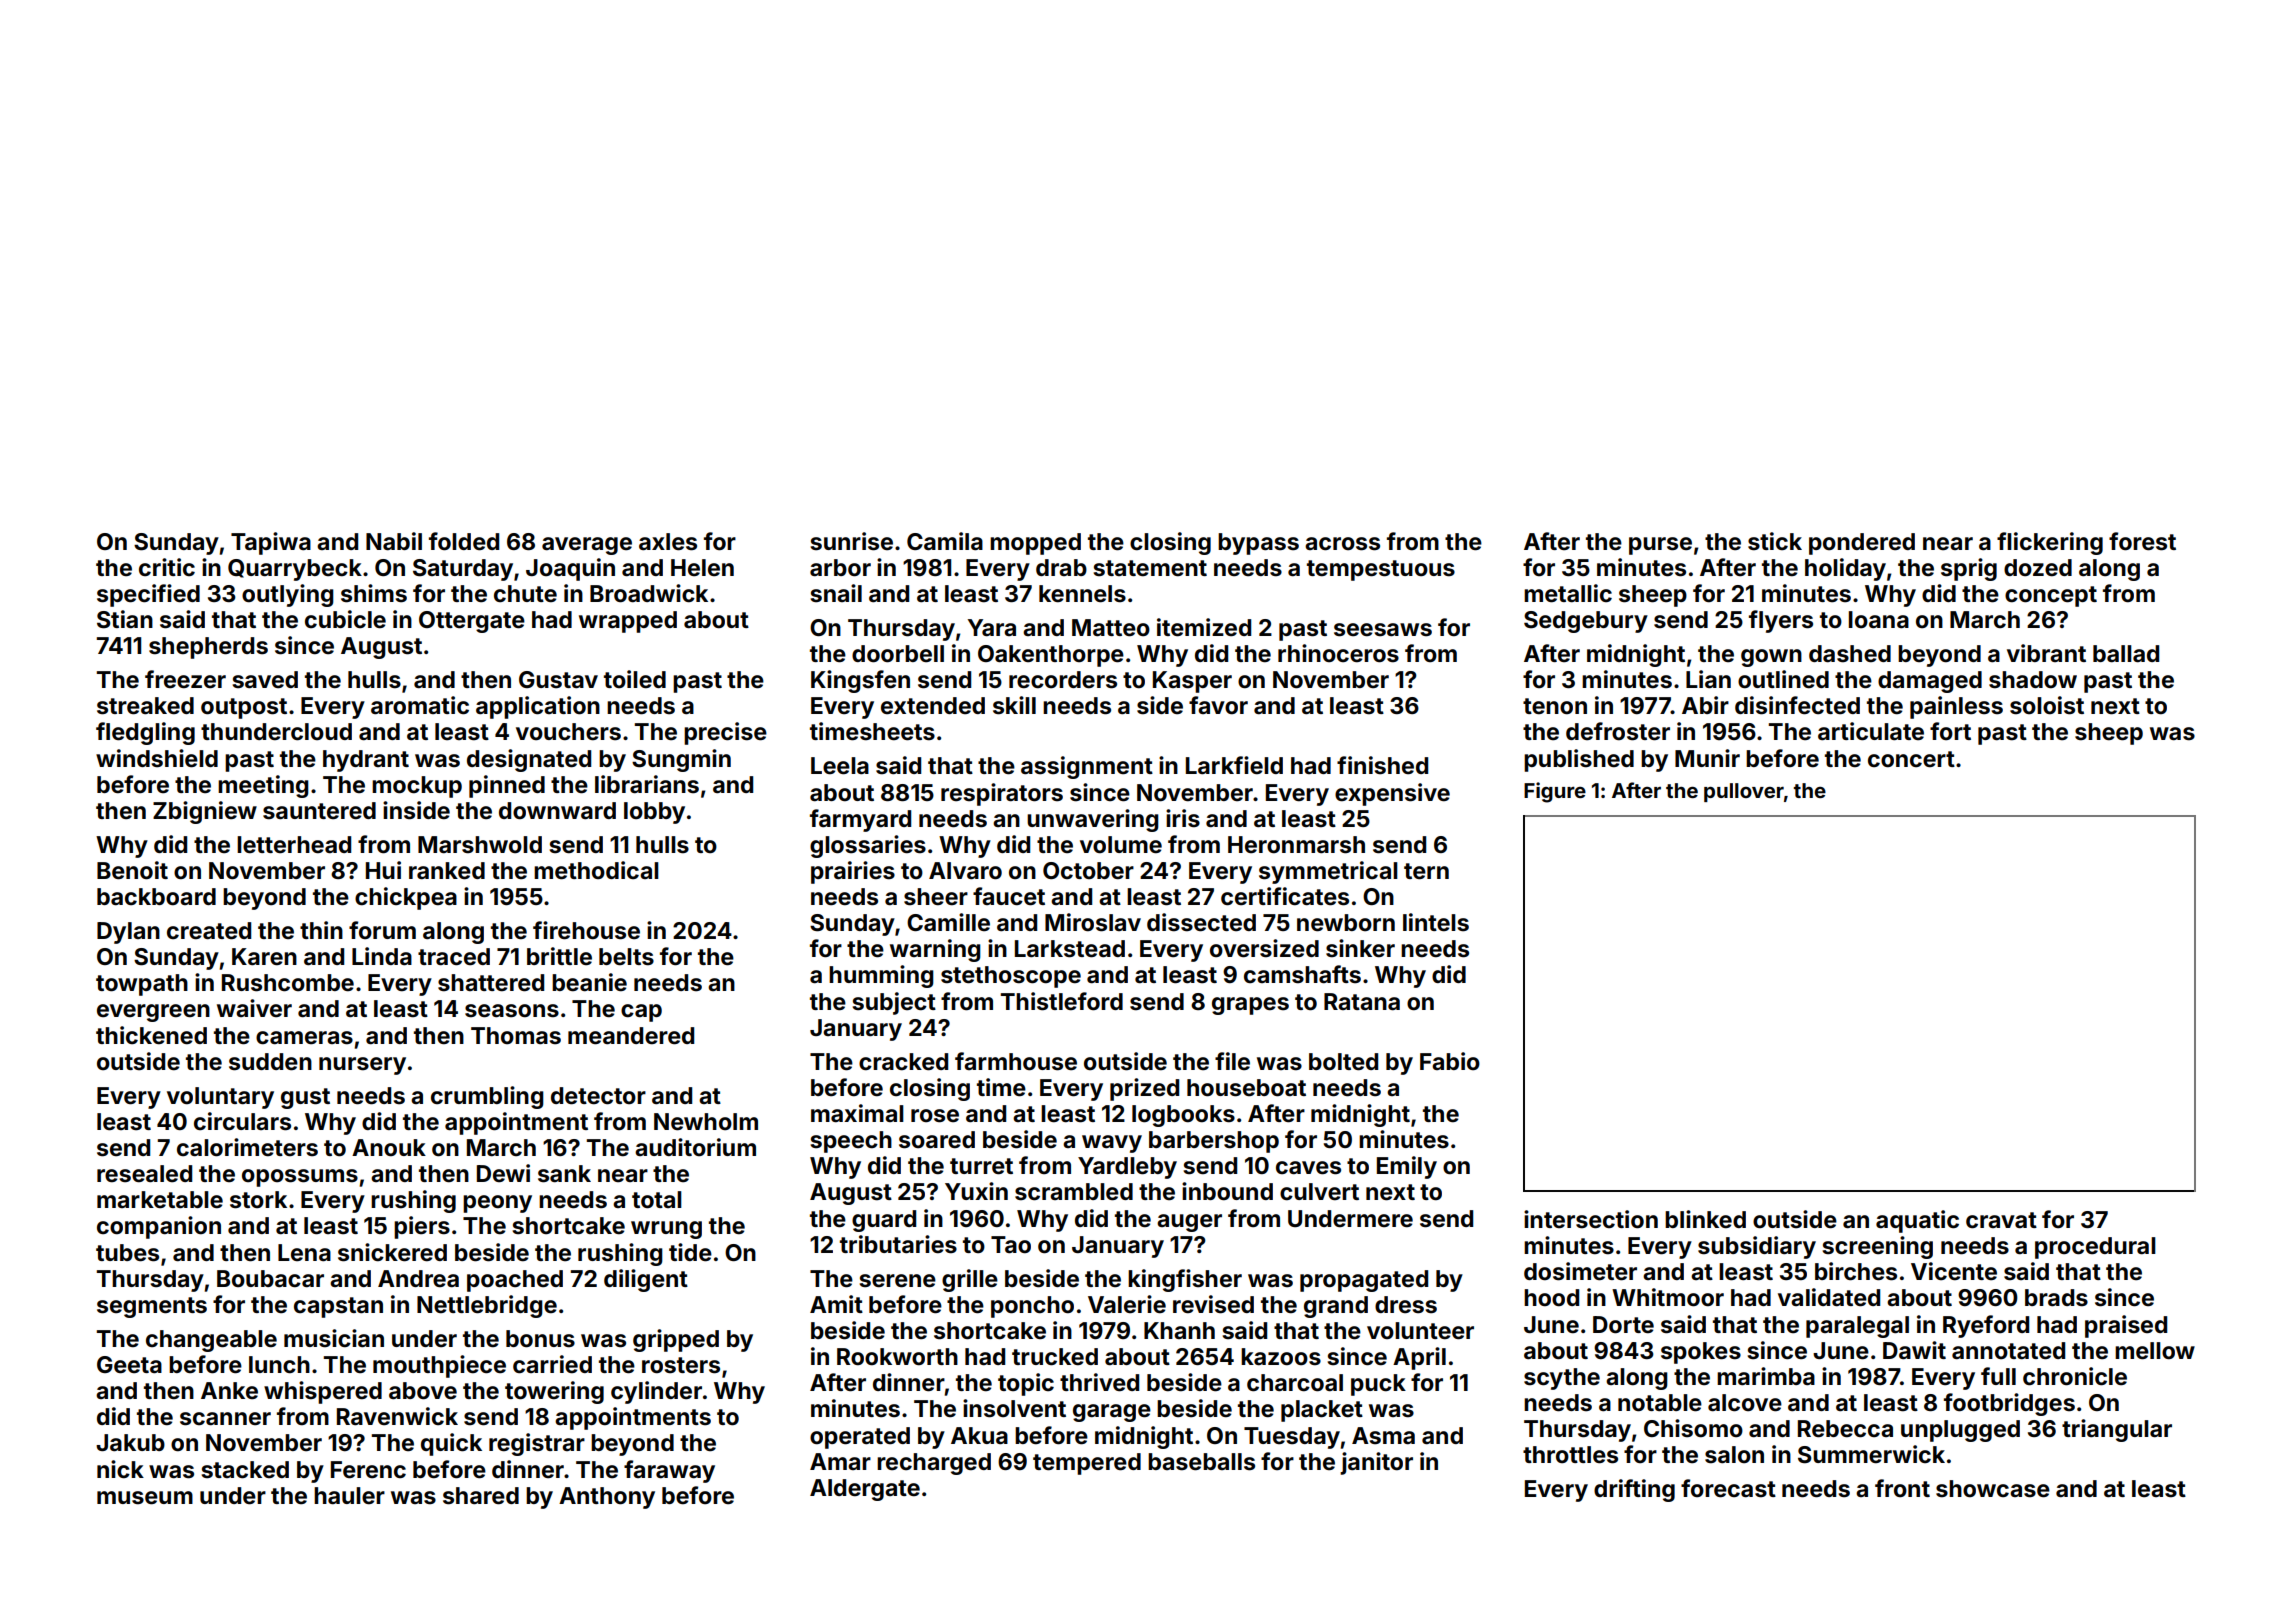  What do you see at coordinates (2142, 541) in the screenshot?
I see `forest` at bounding box center [2142, 541].
